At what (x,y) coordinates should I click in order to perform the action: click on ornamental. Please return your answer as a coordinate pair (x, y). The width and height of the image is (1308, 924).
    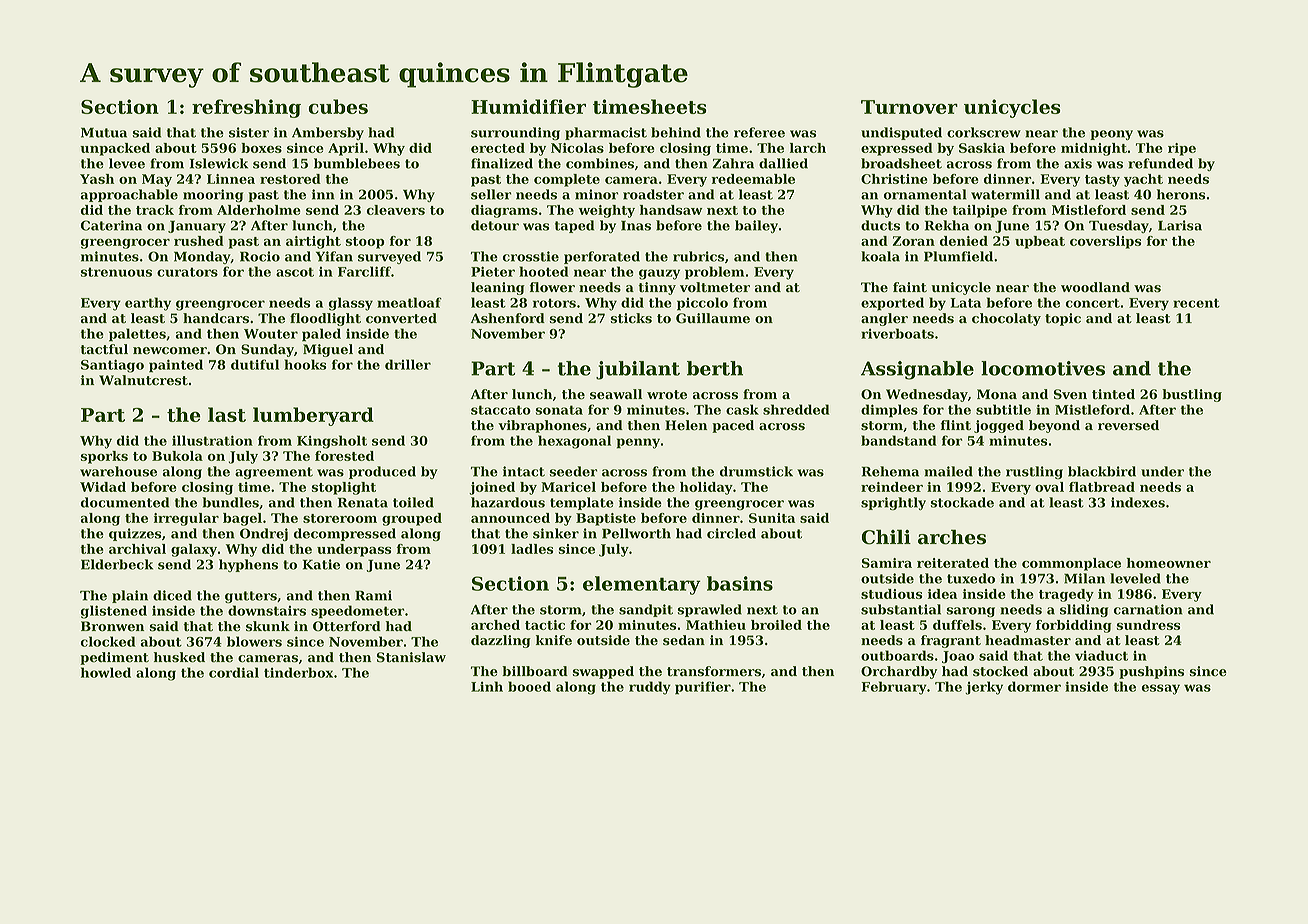
    Looking at the image, I should click on (925, 194).
